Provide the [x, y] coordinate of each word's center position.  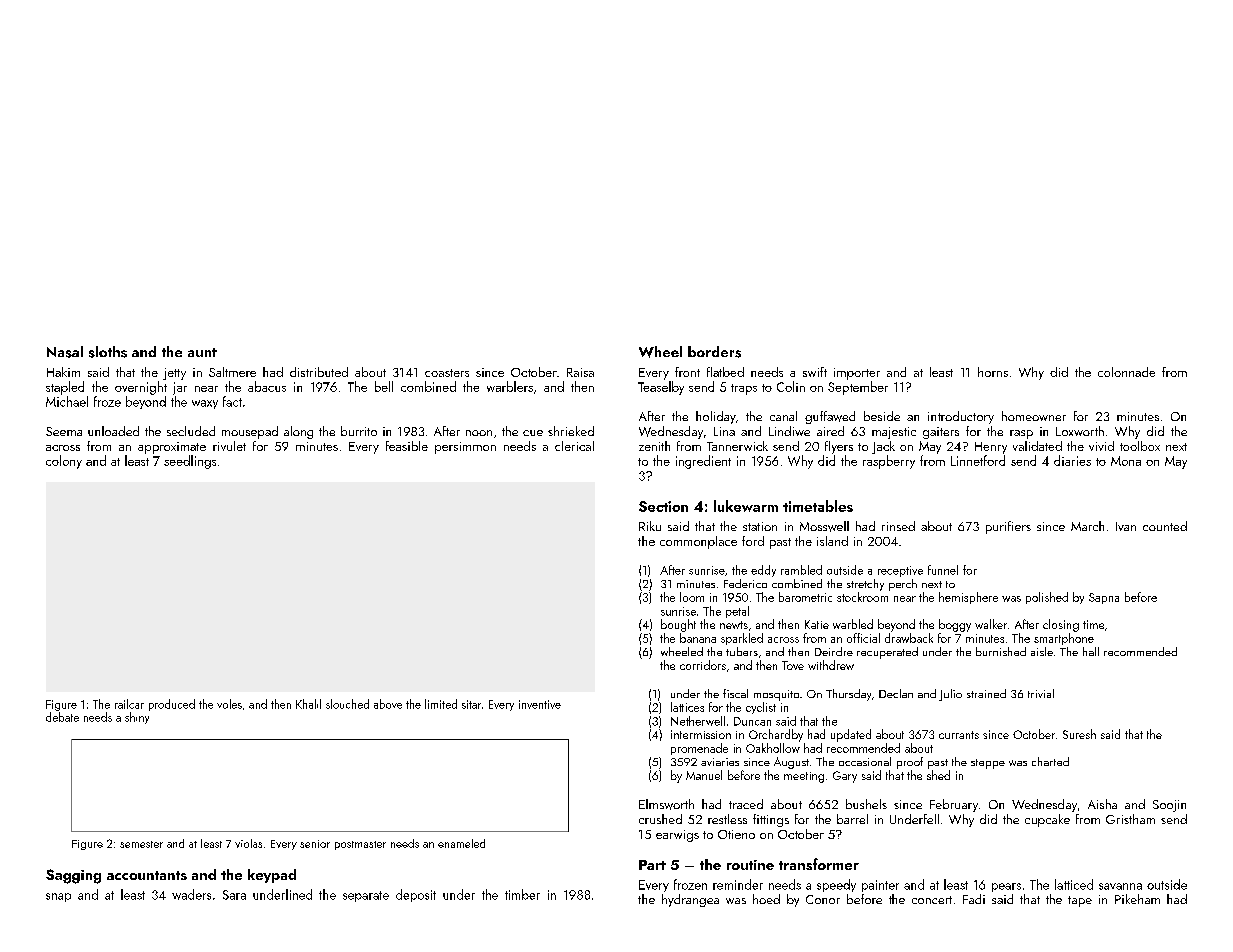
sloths [108, 352]
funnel [943, 570]
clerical [574, 446]
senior [315, 844]
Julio [950, 695]
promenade [699, 749]
